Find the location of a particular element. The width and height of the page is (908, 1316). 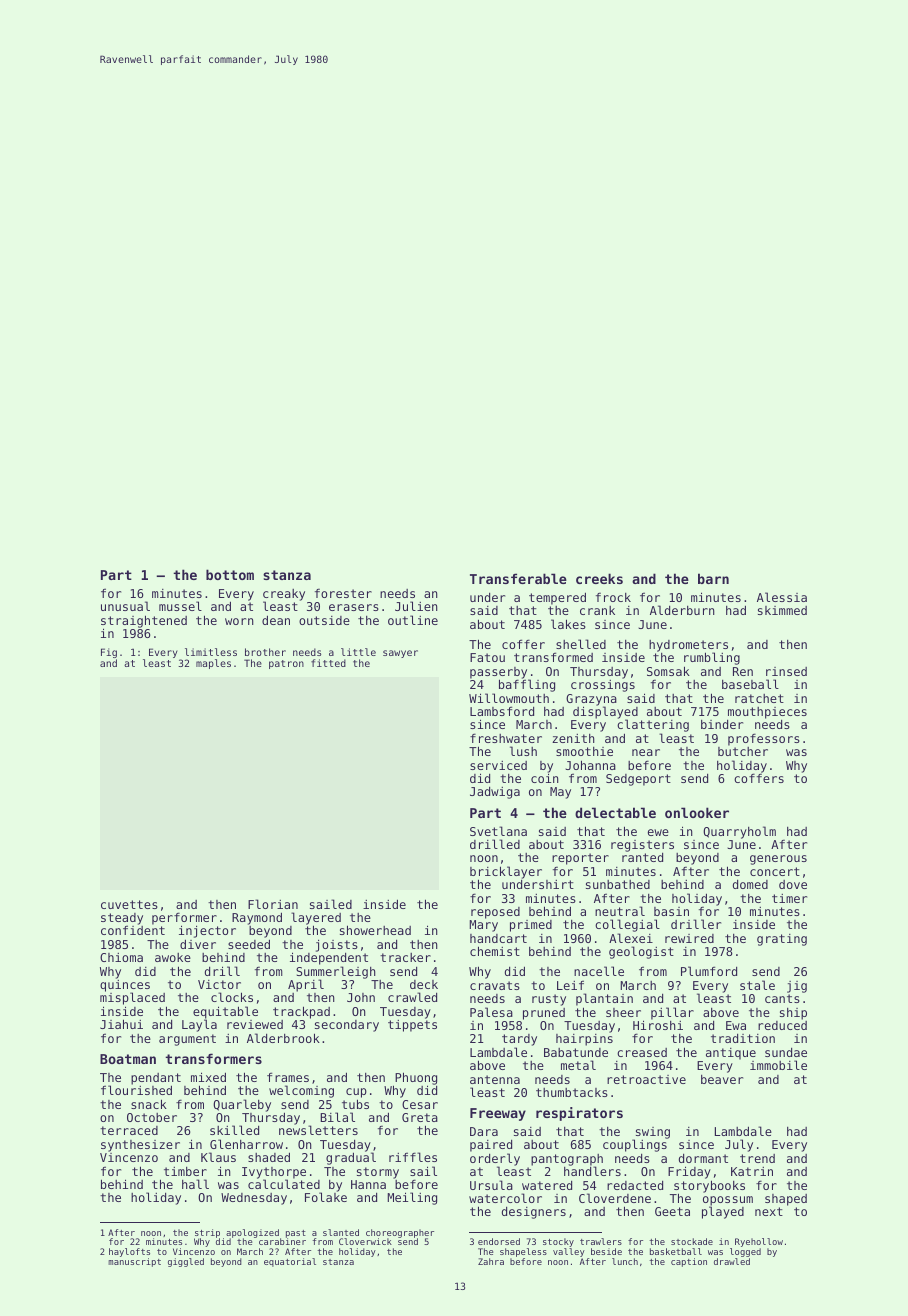

watercolor is located at coordinates (505, 1198).
